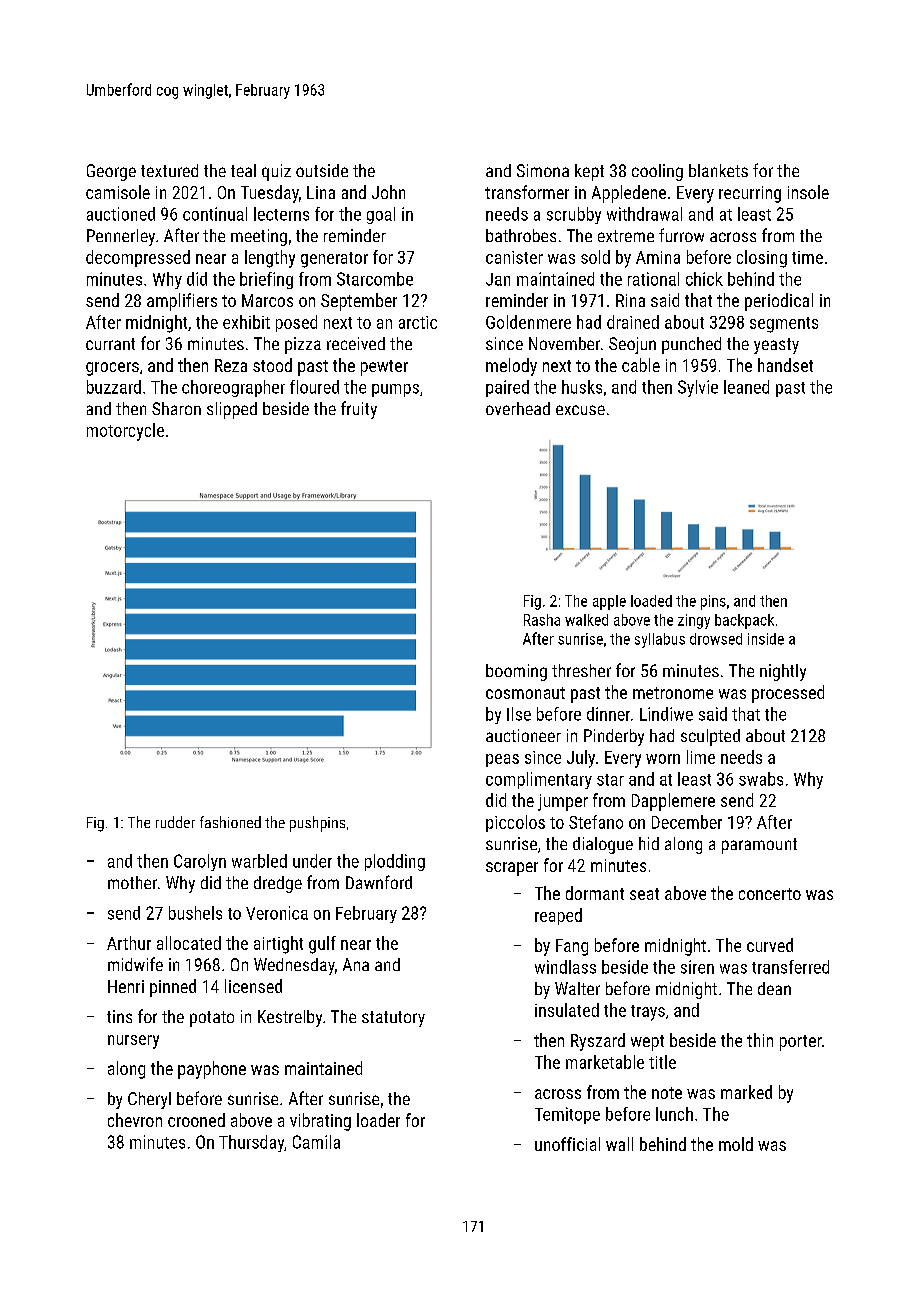  I want to click on exhibit, so click(246, 322).
